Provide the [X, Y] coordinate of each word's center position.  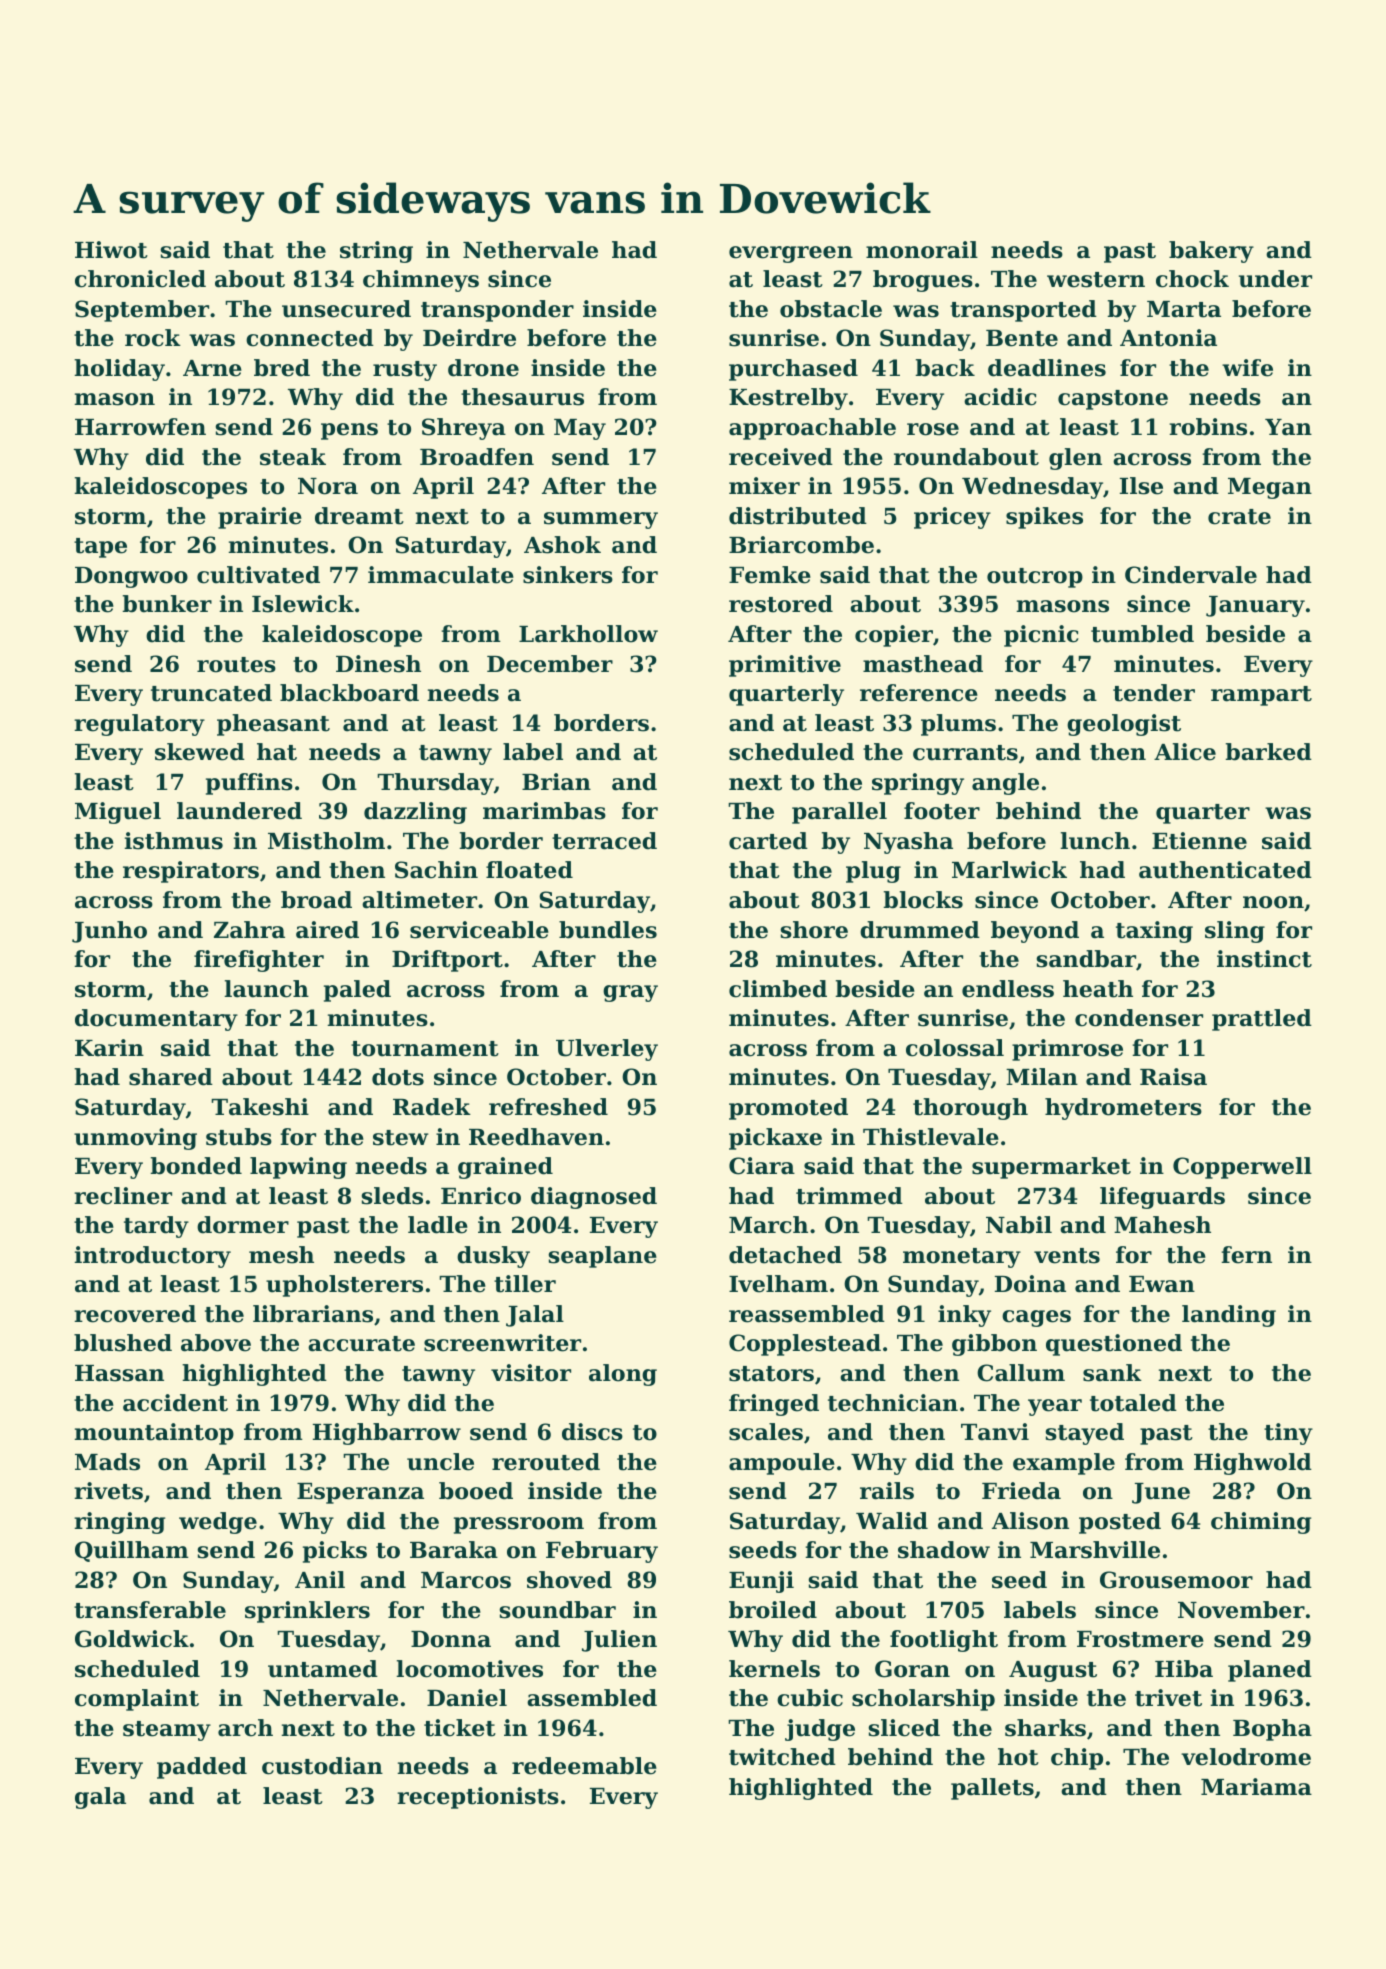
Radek [432, 1107]
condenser [1139, 1018]
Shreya [464, 429]
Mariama [1256, 1787]
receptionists [478, 1798]
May [580, 429]
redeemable [584, 1766]
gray [630, 993]
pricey [952, 518]
